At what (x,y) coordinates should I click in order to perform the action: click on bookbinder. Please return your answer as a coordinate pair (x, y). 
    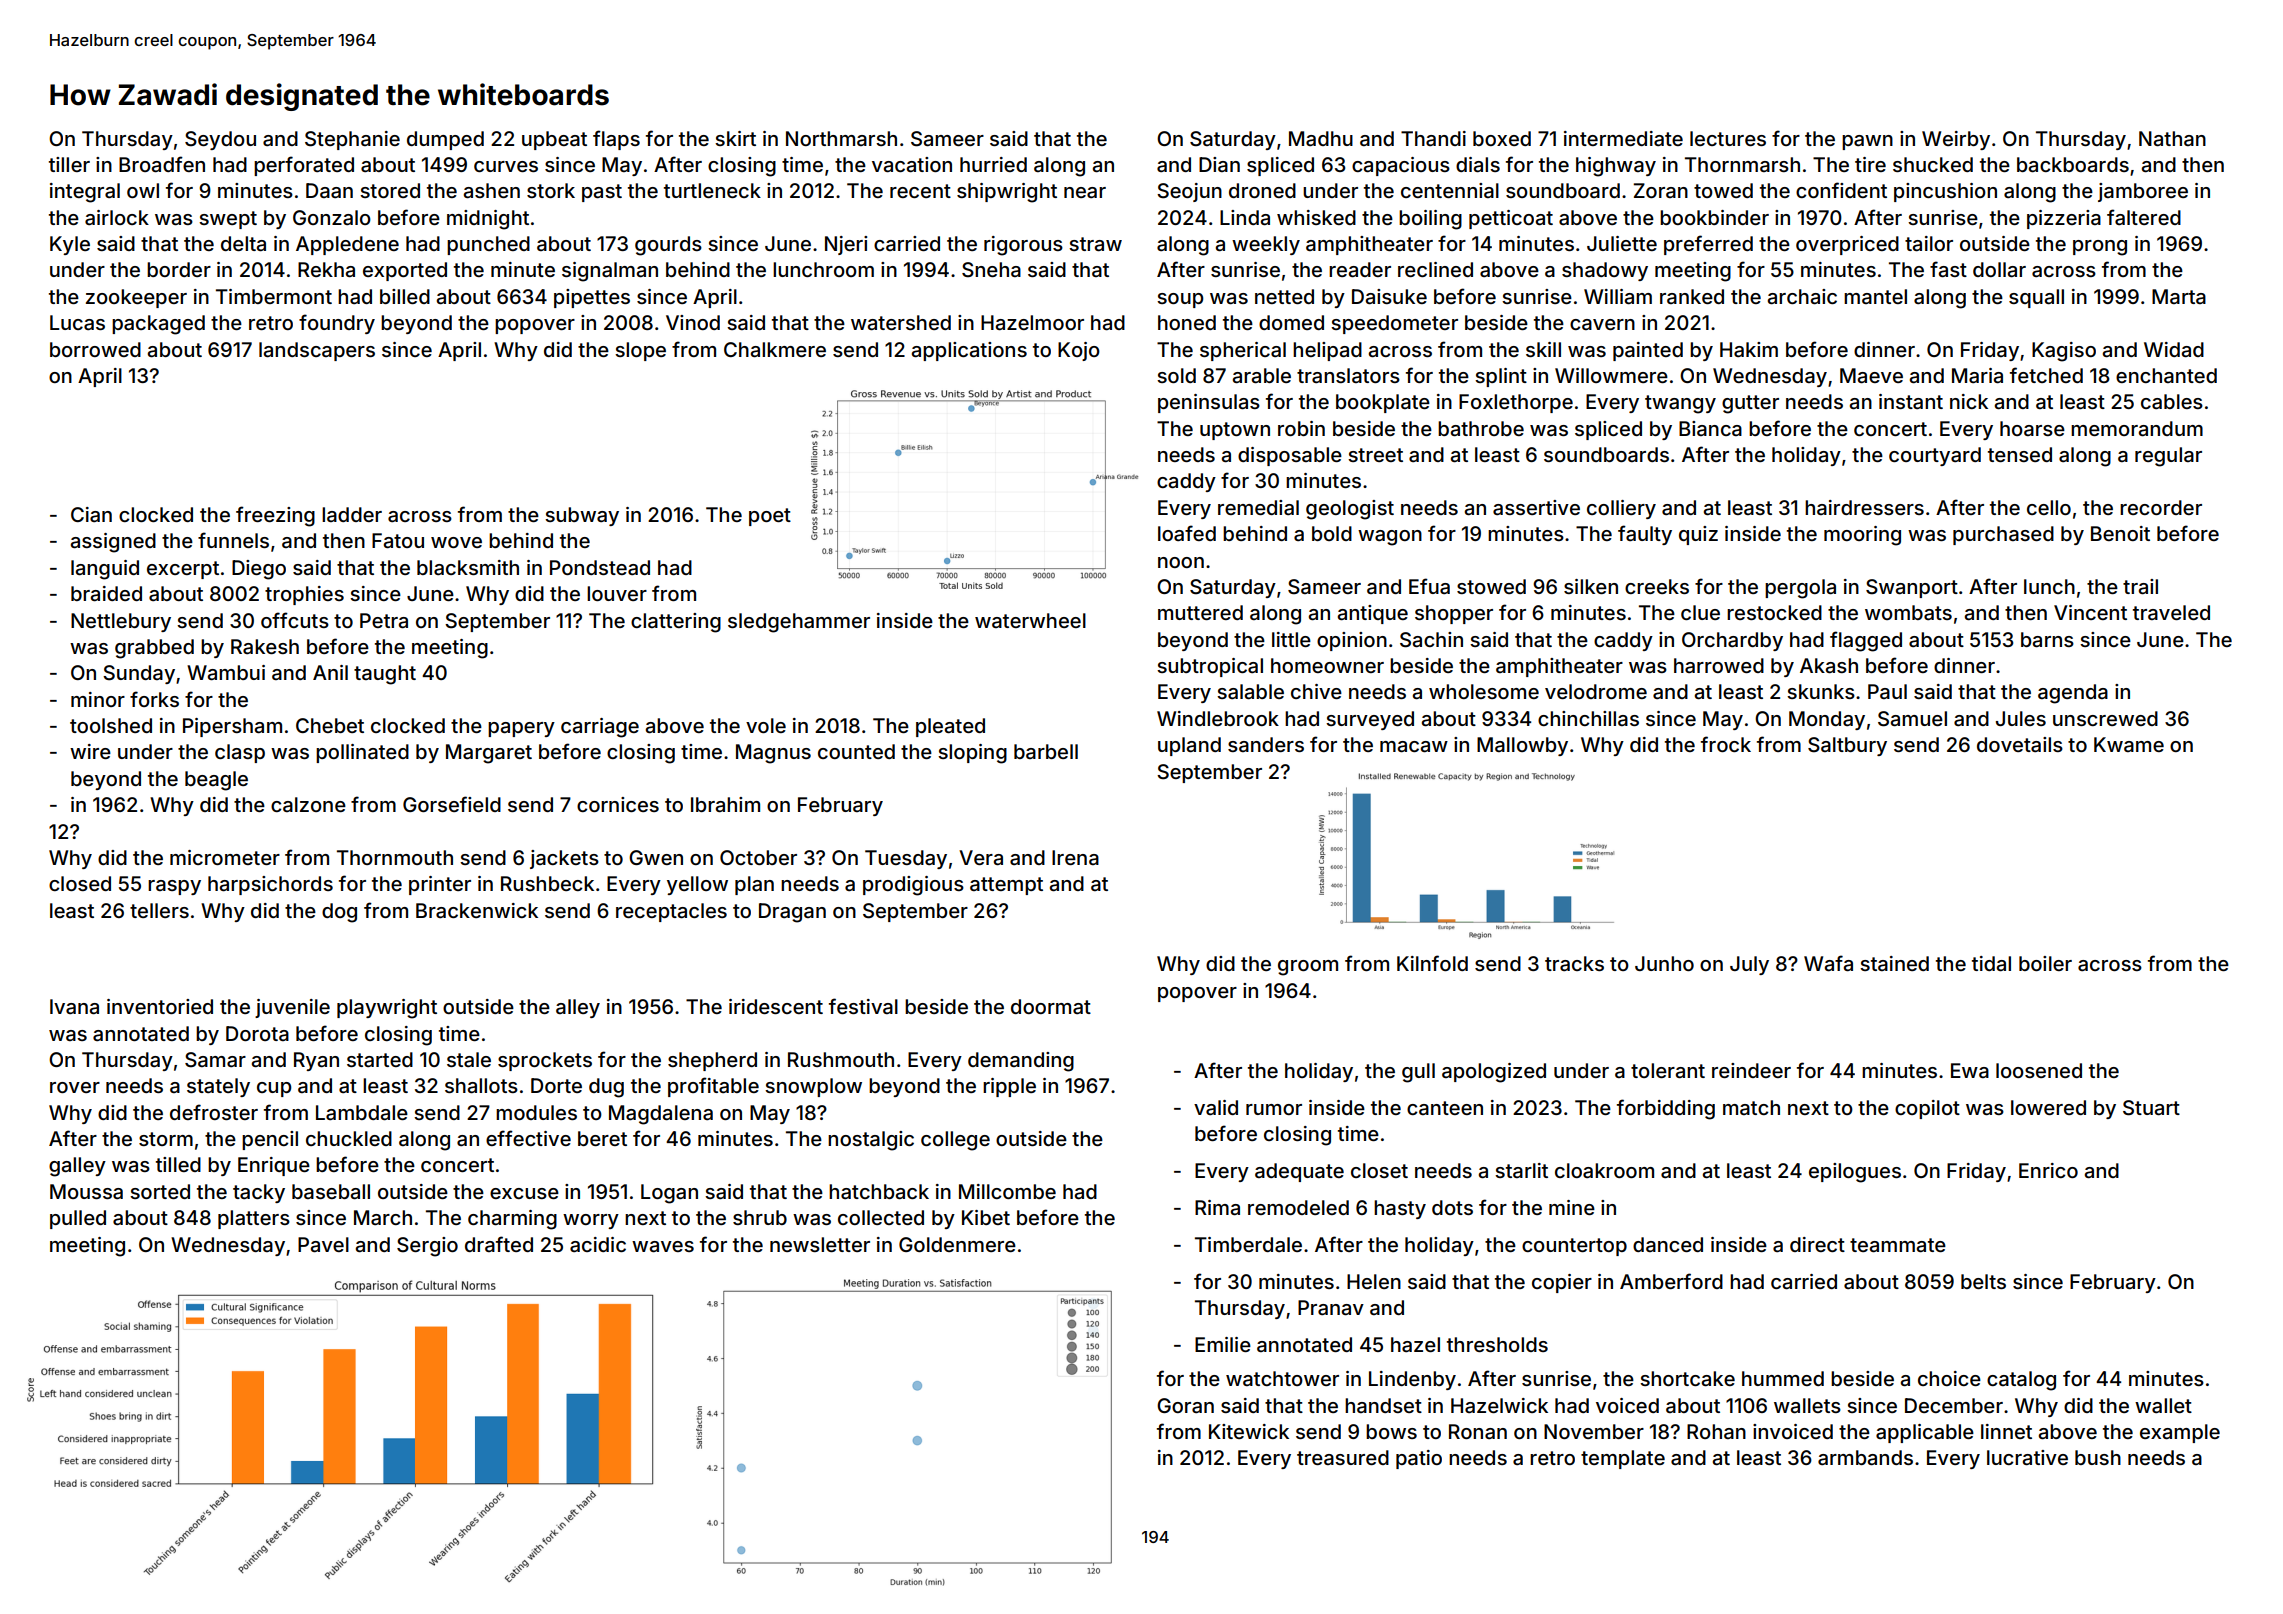
    Looking at the image, I should click on (1714, 217).
